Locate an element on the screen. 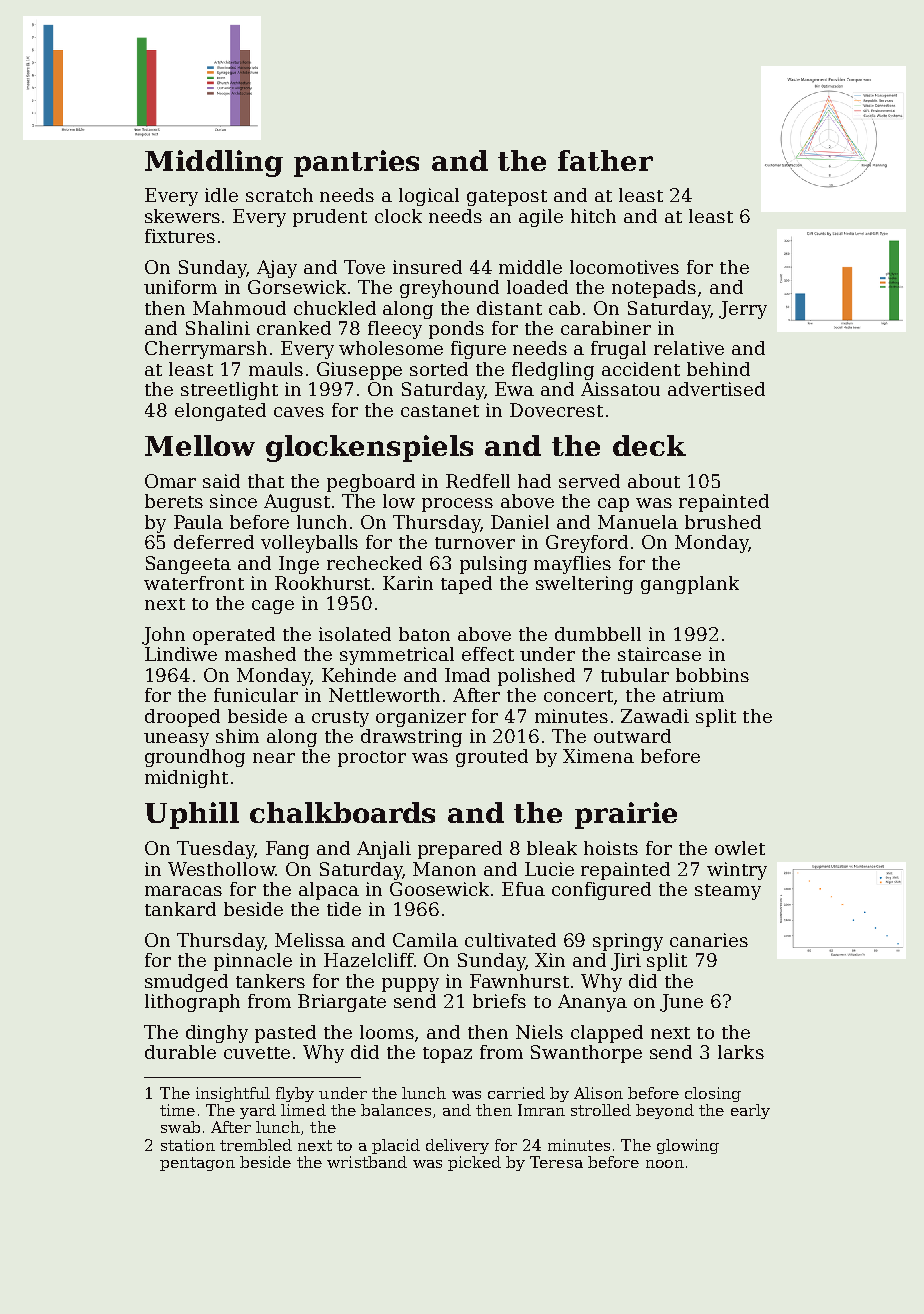 The height and width of the screenshot is (1314, 924). picked is located at coordinates (474, 1163).
